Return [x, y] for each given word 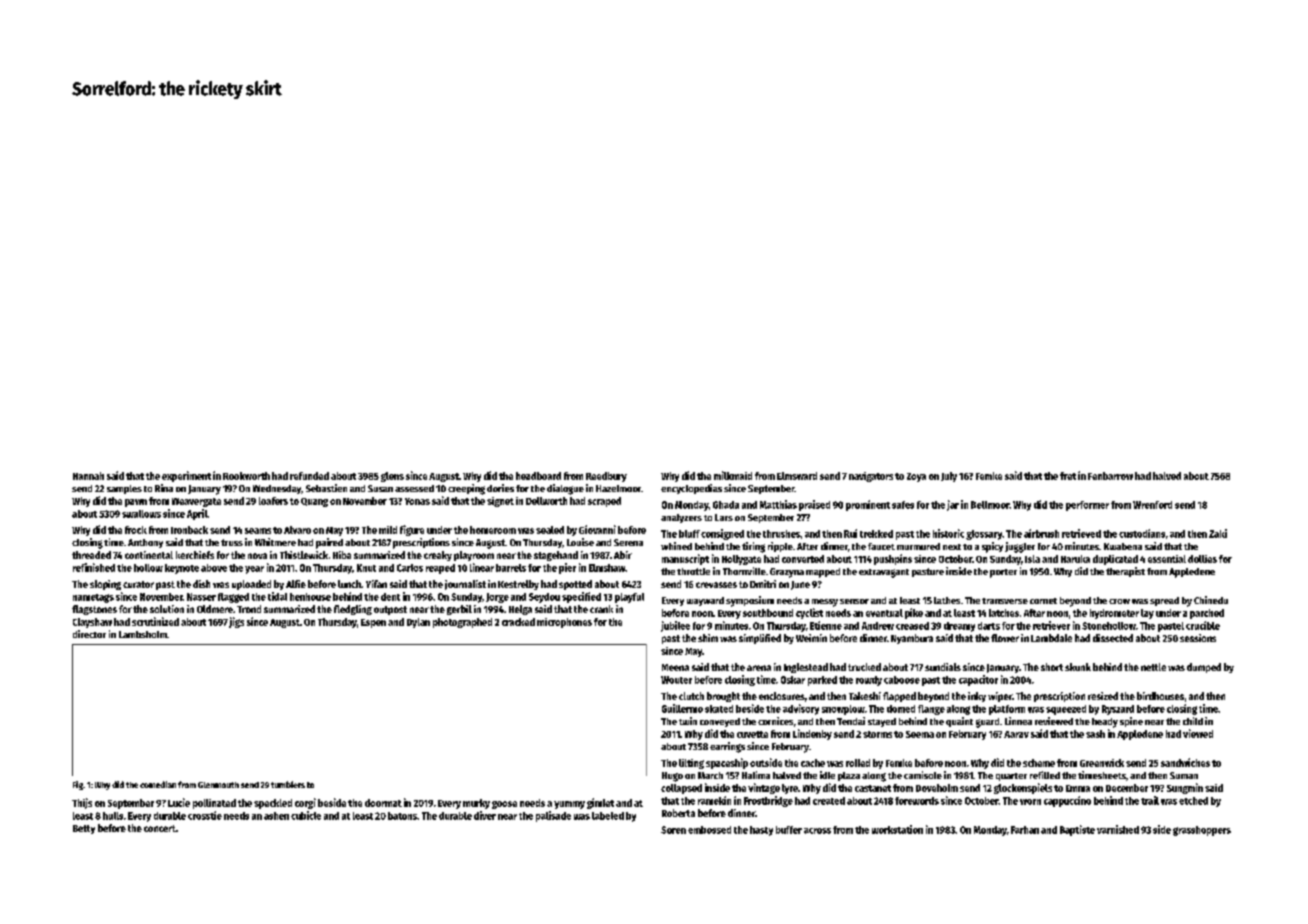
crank [601, 609]
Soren [673, 830]
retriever [1051, 625]
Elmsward [797, 476]
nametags [93, 598]
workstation [897, 829]
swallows [141, 514]
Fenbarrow [1110, 476]
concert [160, 828]
